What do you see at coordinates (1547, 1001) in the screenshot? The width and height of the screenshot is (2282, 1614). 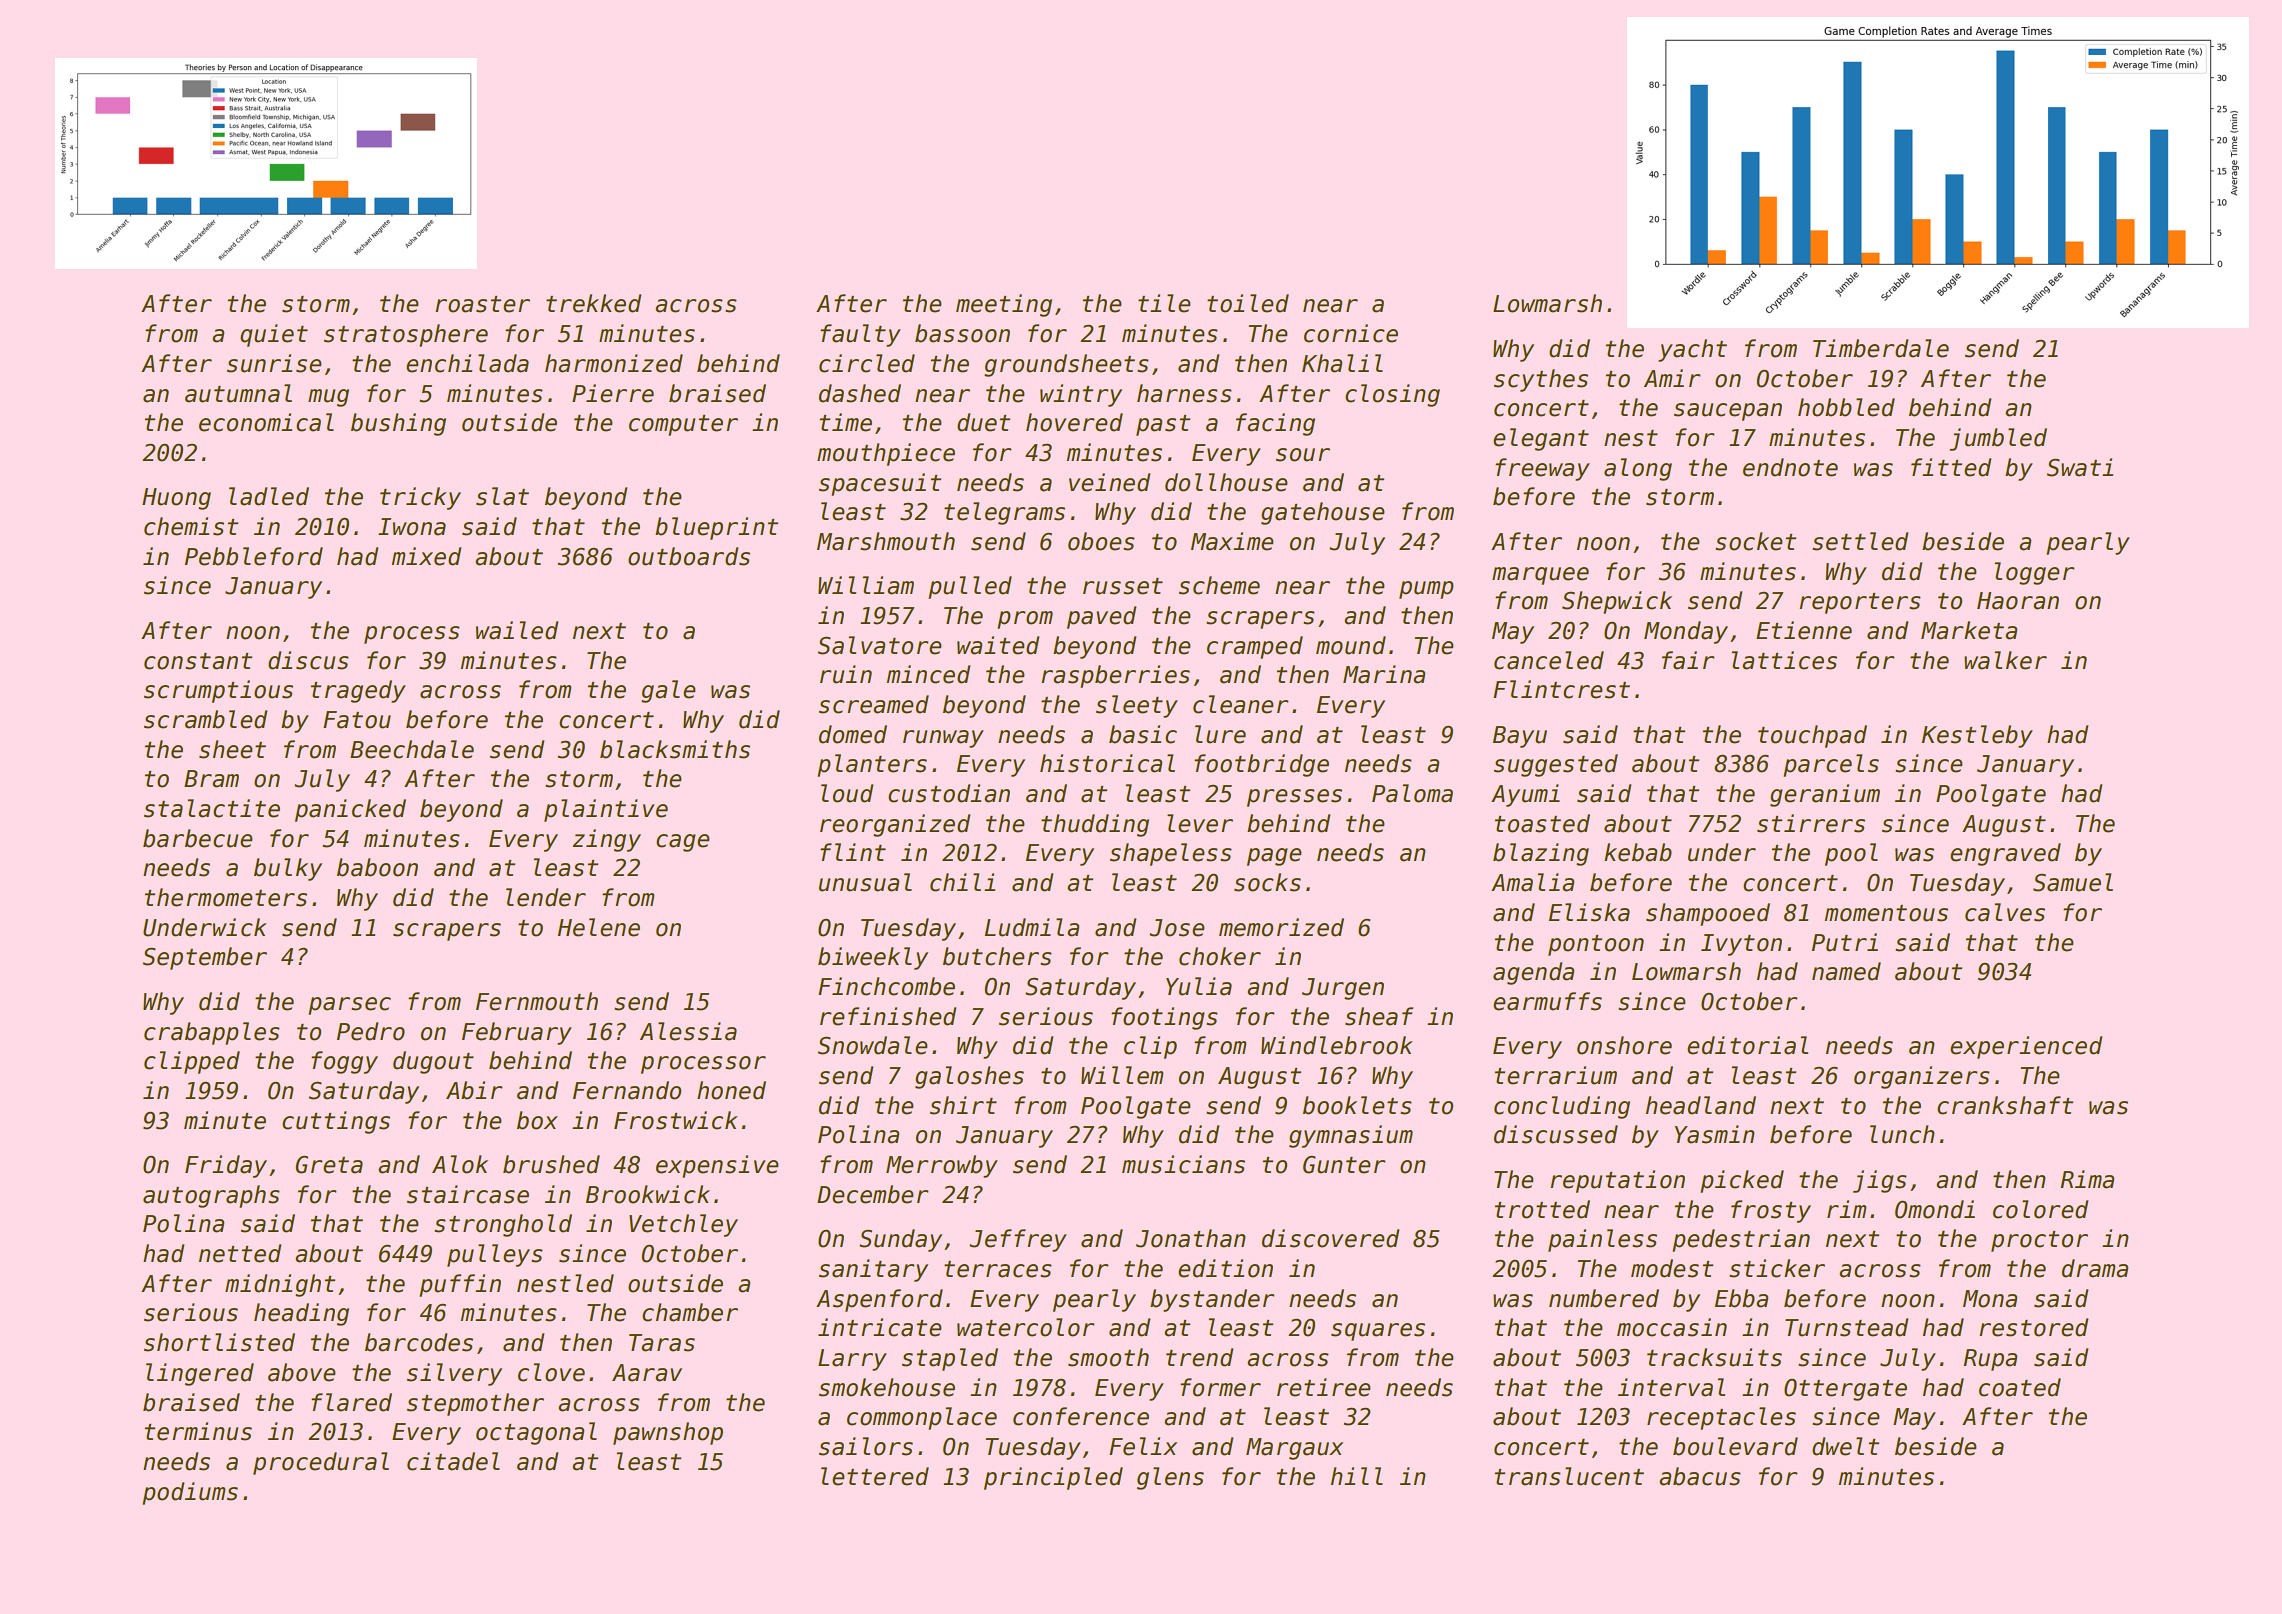 I see `earmuffs` at bounding box center [1547, 1001].
